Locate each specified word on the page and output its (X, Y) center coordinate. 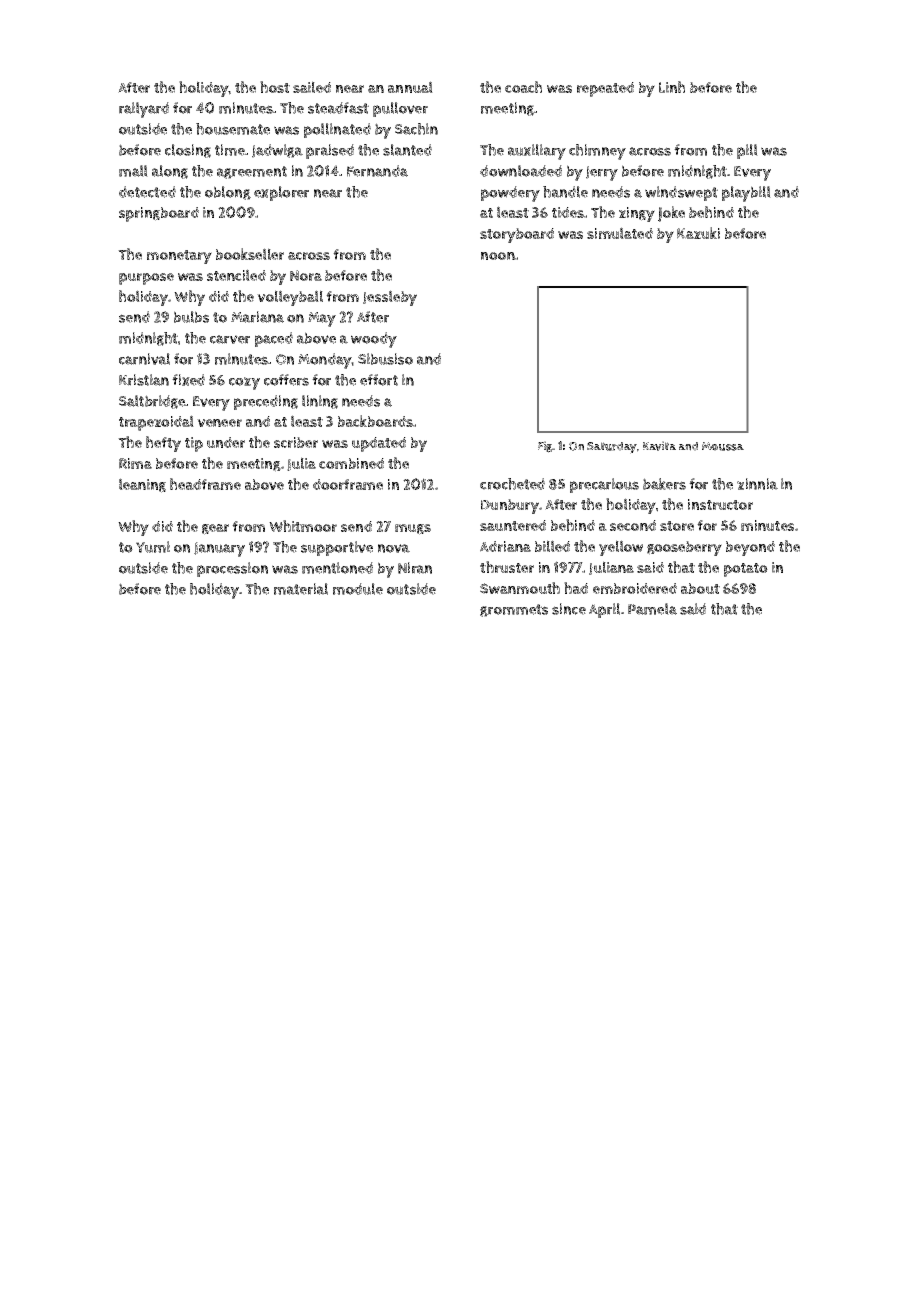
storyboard (517, 235)
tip (194, 444)
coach (523, 87)
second (633, 525)
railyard (144, 110)
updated (379, 444)
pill (747, 151)
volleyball (290, 298)
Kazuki (698, 233)
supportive (337, 548)
